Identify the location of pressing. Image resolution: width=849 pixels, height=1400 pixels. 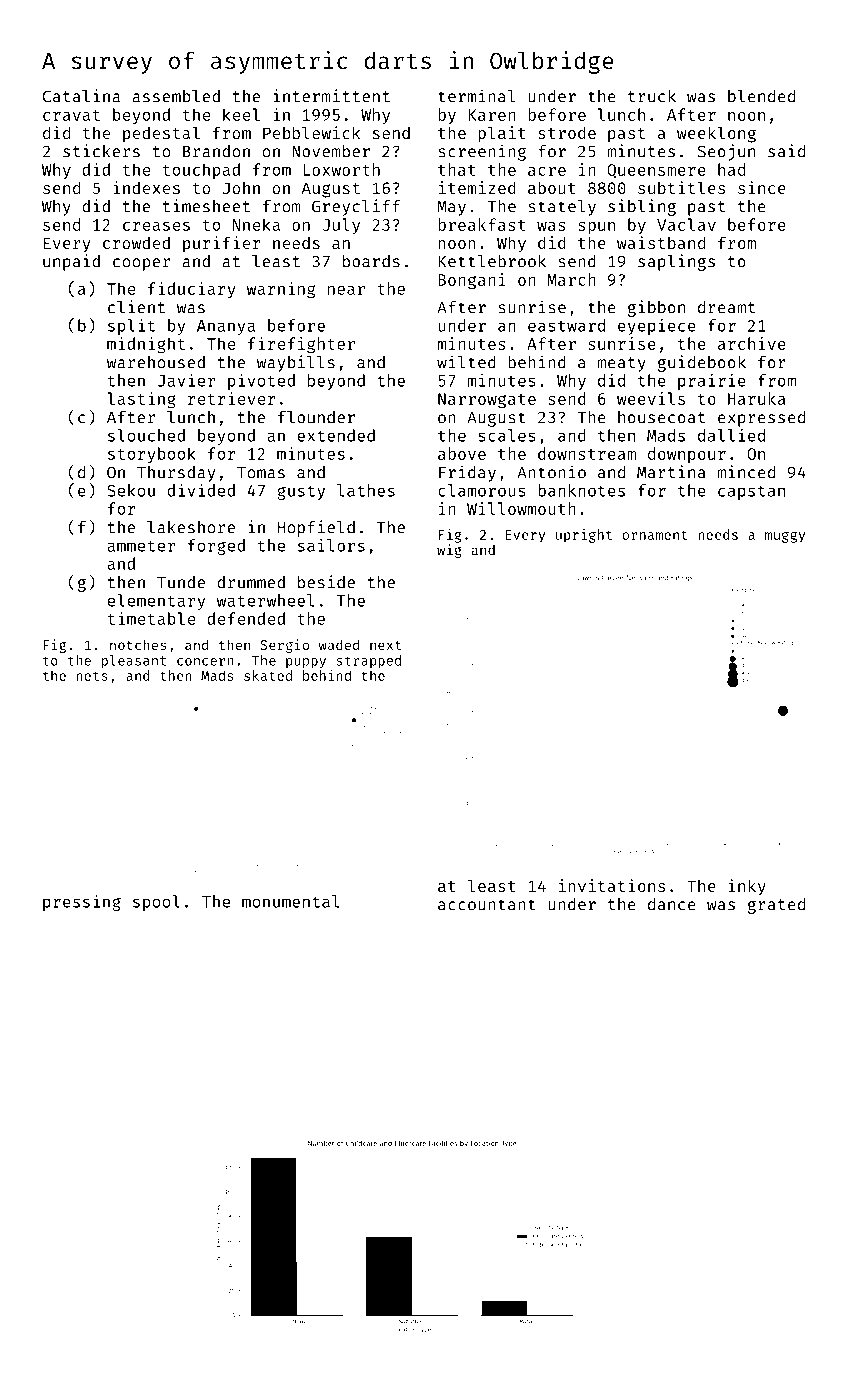
(82, 902).
